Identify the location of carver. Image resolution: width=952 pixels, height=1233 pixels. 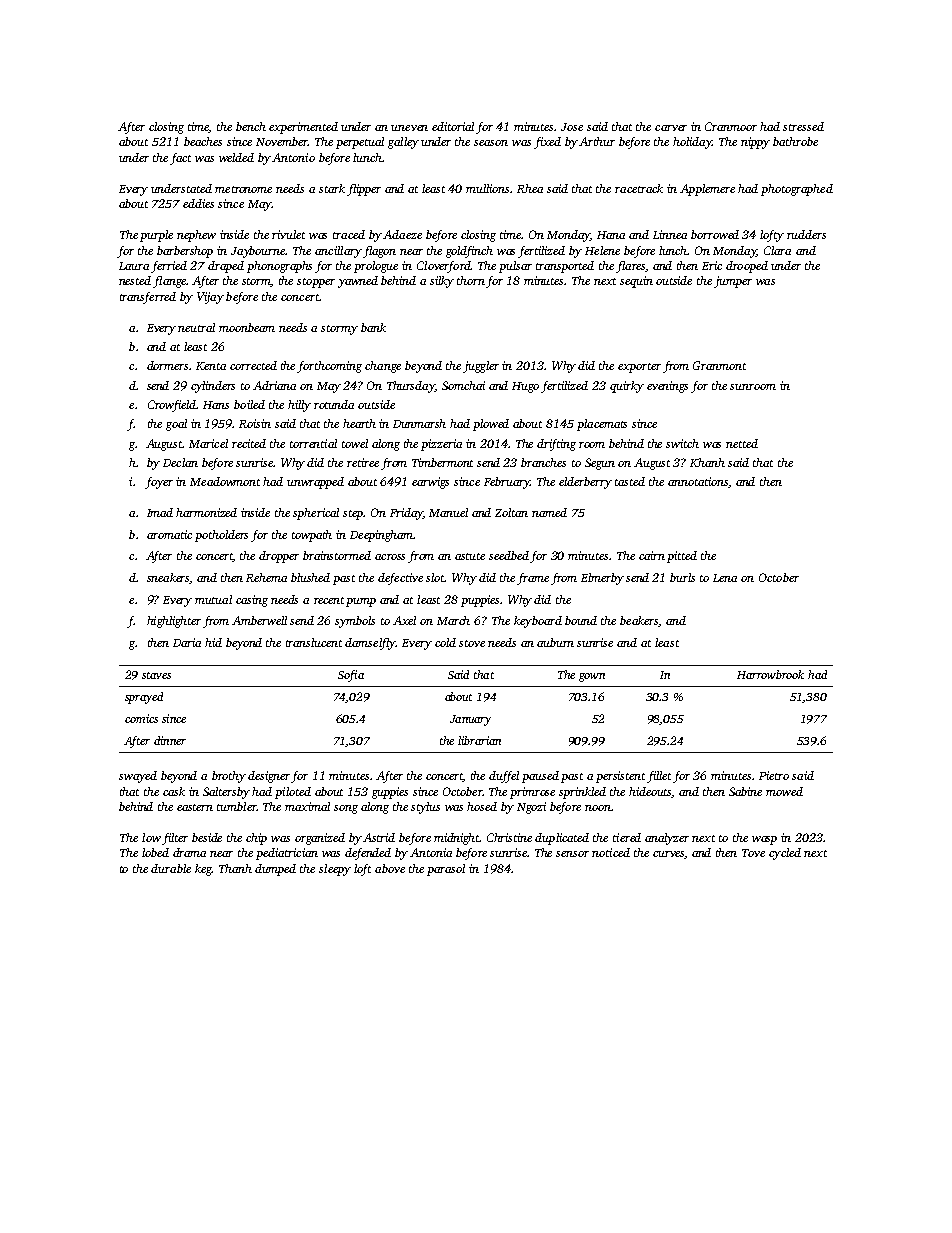
(671, 128).
